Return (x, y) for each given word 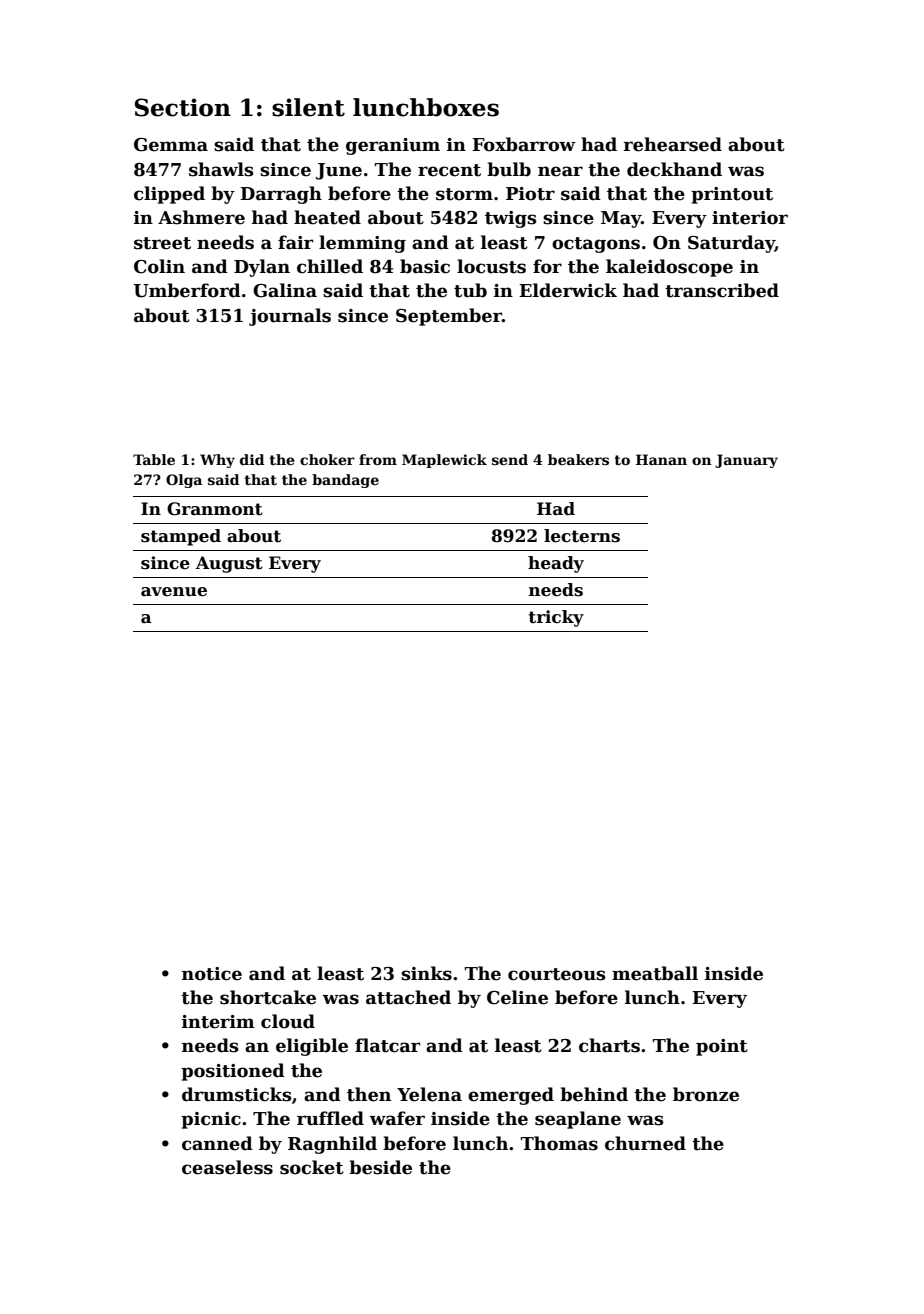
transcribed (722, 290)
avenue (174, 592)
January (746, 461)
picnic (211, 1120)
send (510, 459)
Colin (159, 266)
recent (449, 170)
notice (212, 974)
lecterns (582, 536)
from (378, 459)
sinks (426, 973)
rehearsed (672, 144)
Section (183, 107)
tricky (556, 618)
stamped (181, 537)
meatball (655, 973)
